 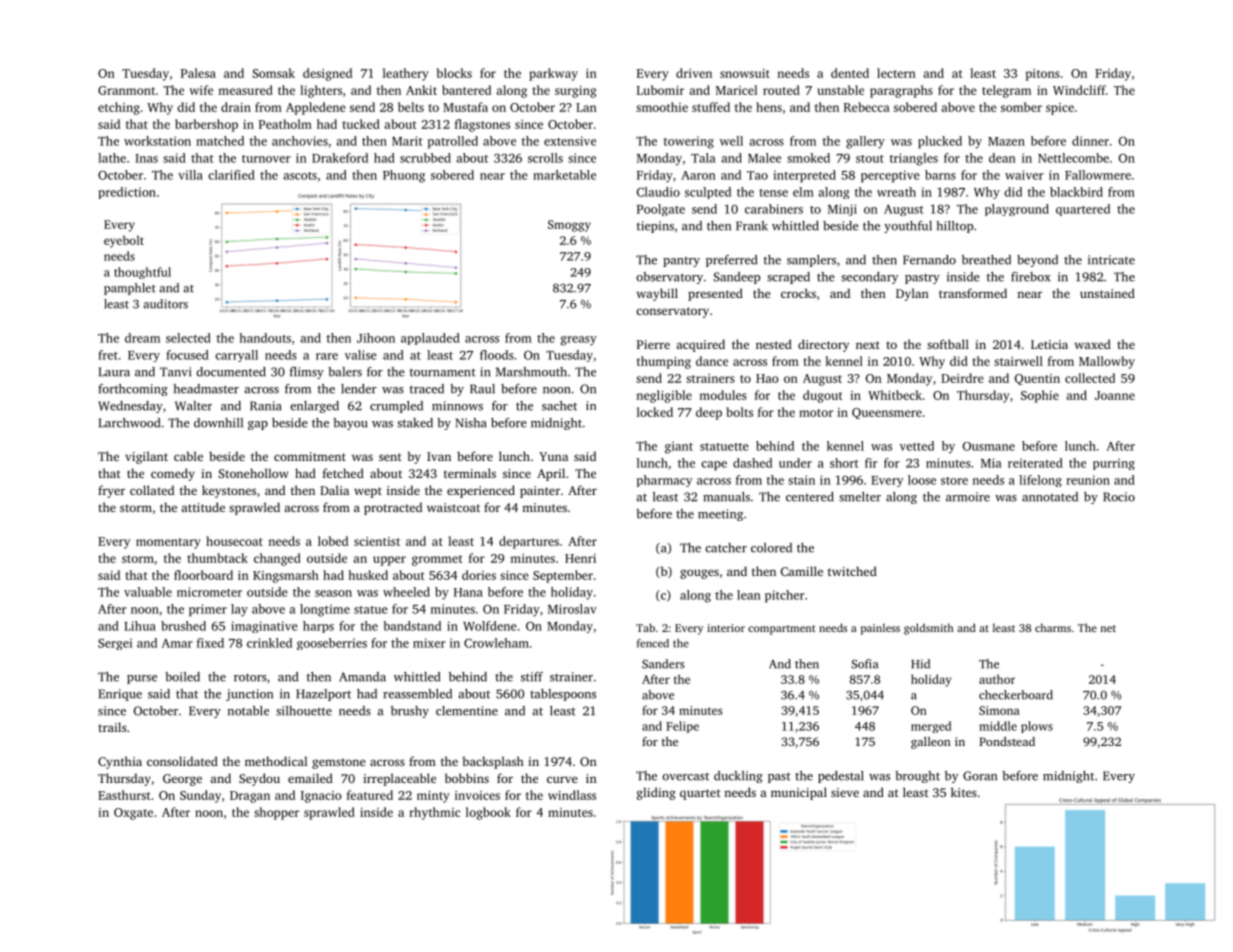 What do you see at coordinates (860, 497) in the page?
I see `smelter` at bounding box center [860, 497].
